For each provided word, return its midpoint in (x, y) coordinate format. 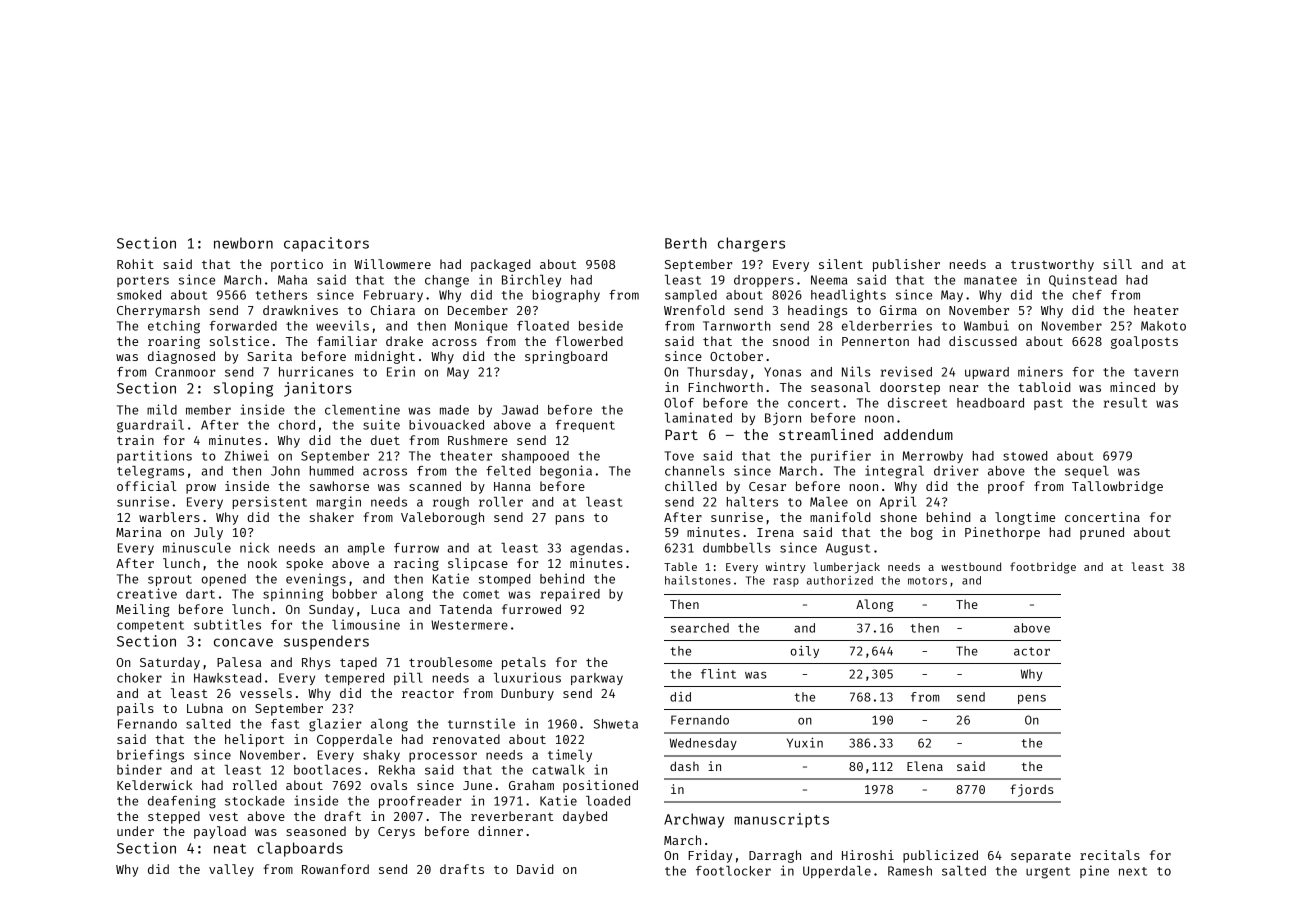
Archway (694, 820)
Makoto (1163, 326)
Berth (686, 243)
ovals (389, 785)
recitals (1110, 855)
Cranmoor (185, 372)
